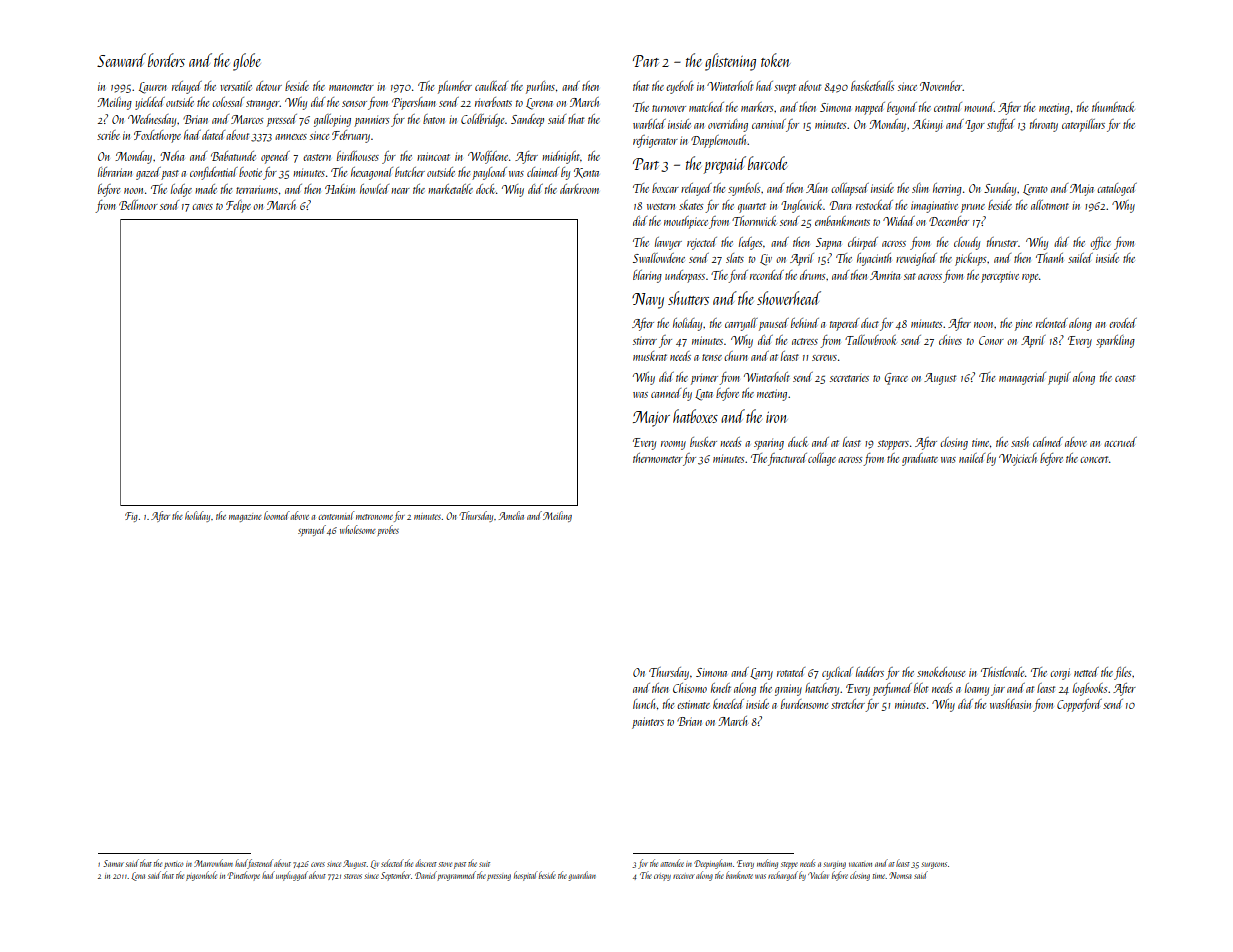 The height and width of the page is (952, 1233). Describe the element at coordinates (233, 156) in the page. I see `Babatunde` at that location.
